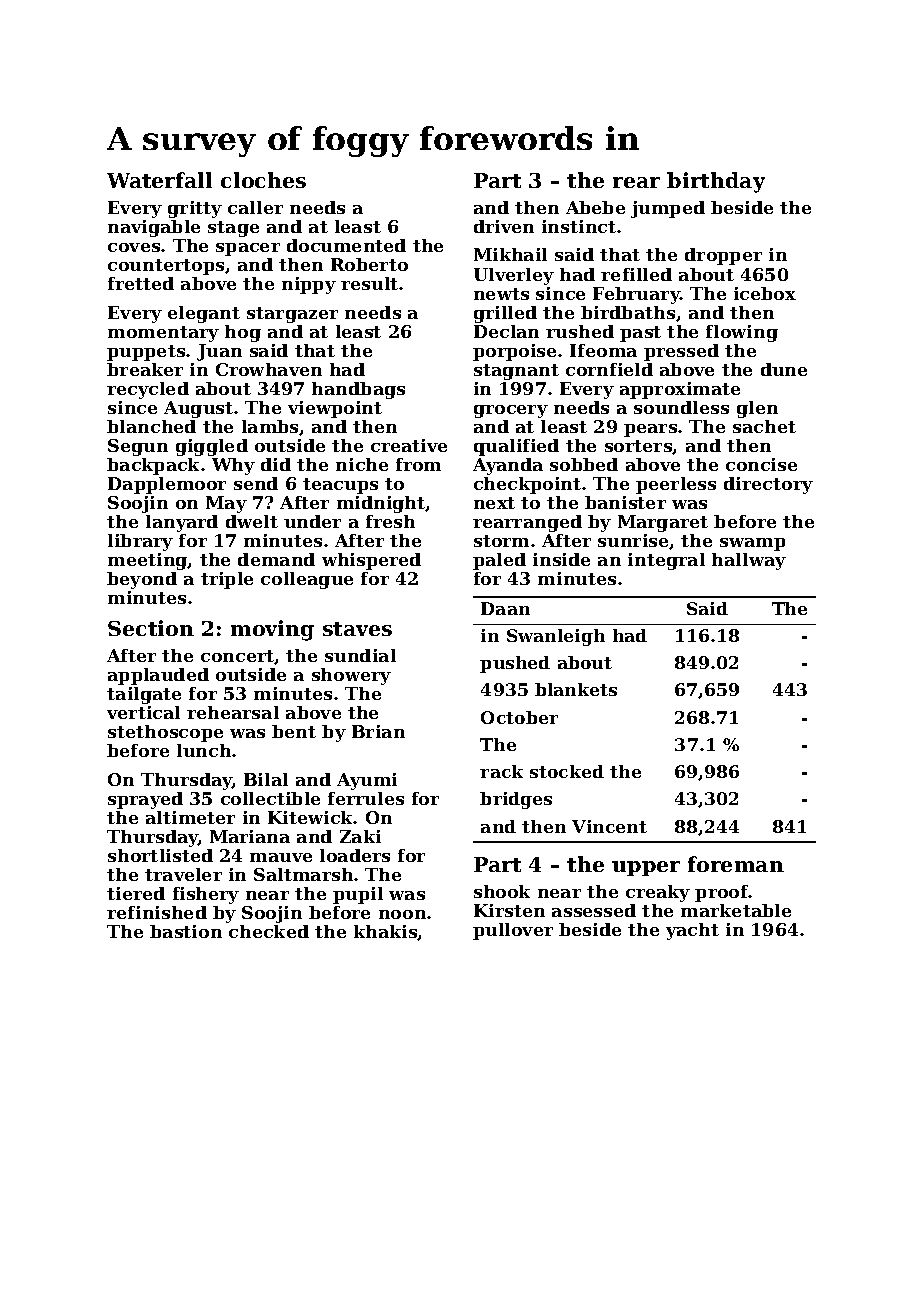  I want to click on dropper, so click(723, 256).
